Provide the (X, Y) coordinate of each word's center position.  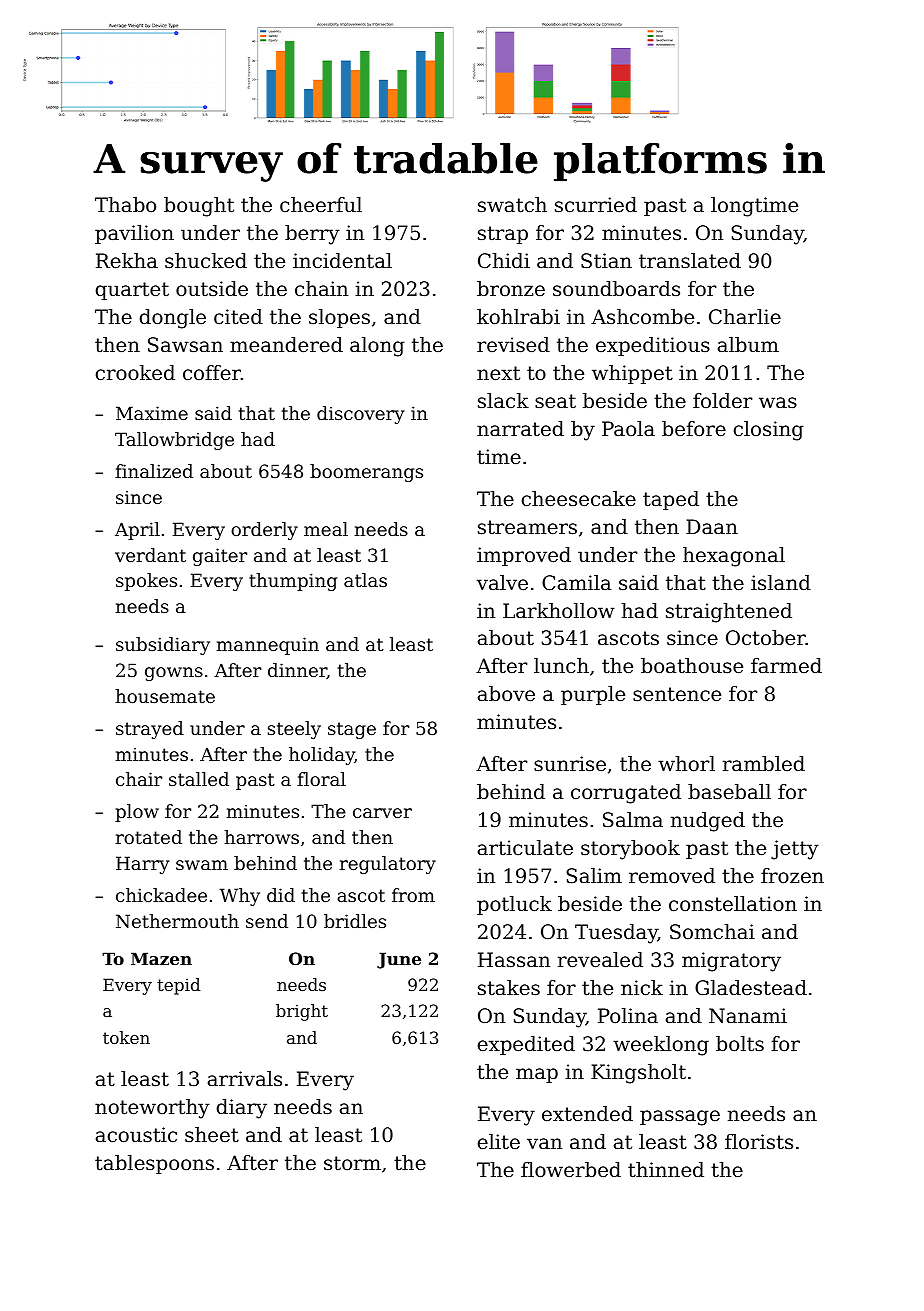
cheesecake (579, 499)
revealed (600, 960)
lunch (561, 665)
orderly (264, 531)
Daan (712, 527)
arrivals (245, 1079)
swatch (512, 205)
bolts (740, 1044)
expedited (526, 1045)
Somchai (712, 932)
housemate (165, 696)
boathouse (692, 666)
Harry (142, 865)
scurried (596, 205)
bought (199, 207)
